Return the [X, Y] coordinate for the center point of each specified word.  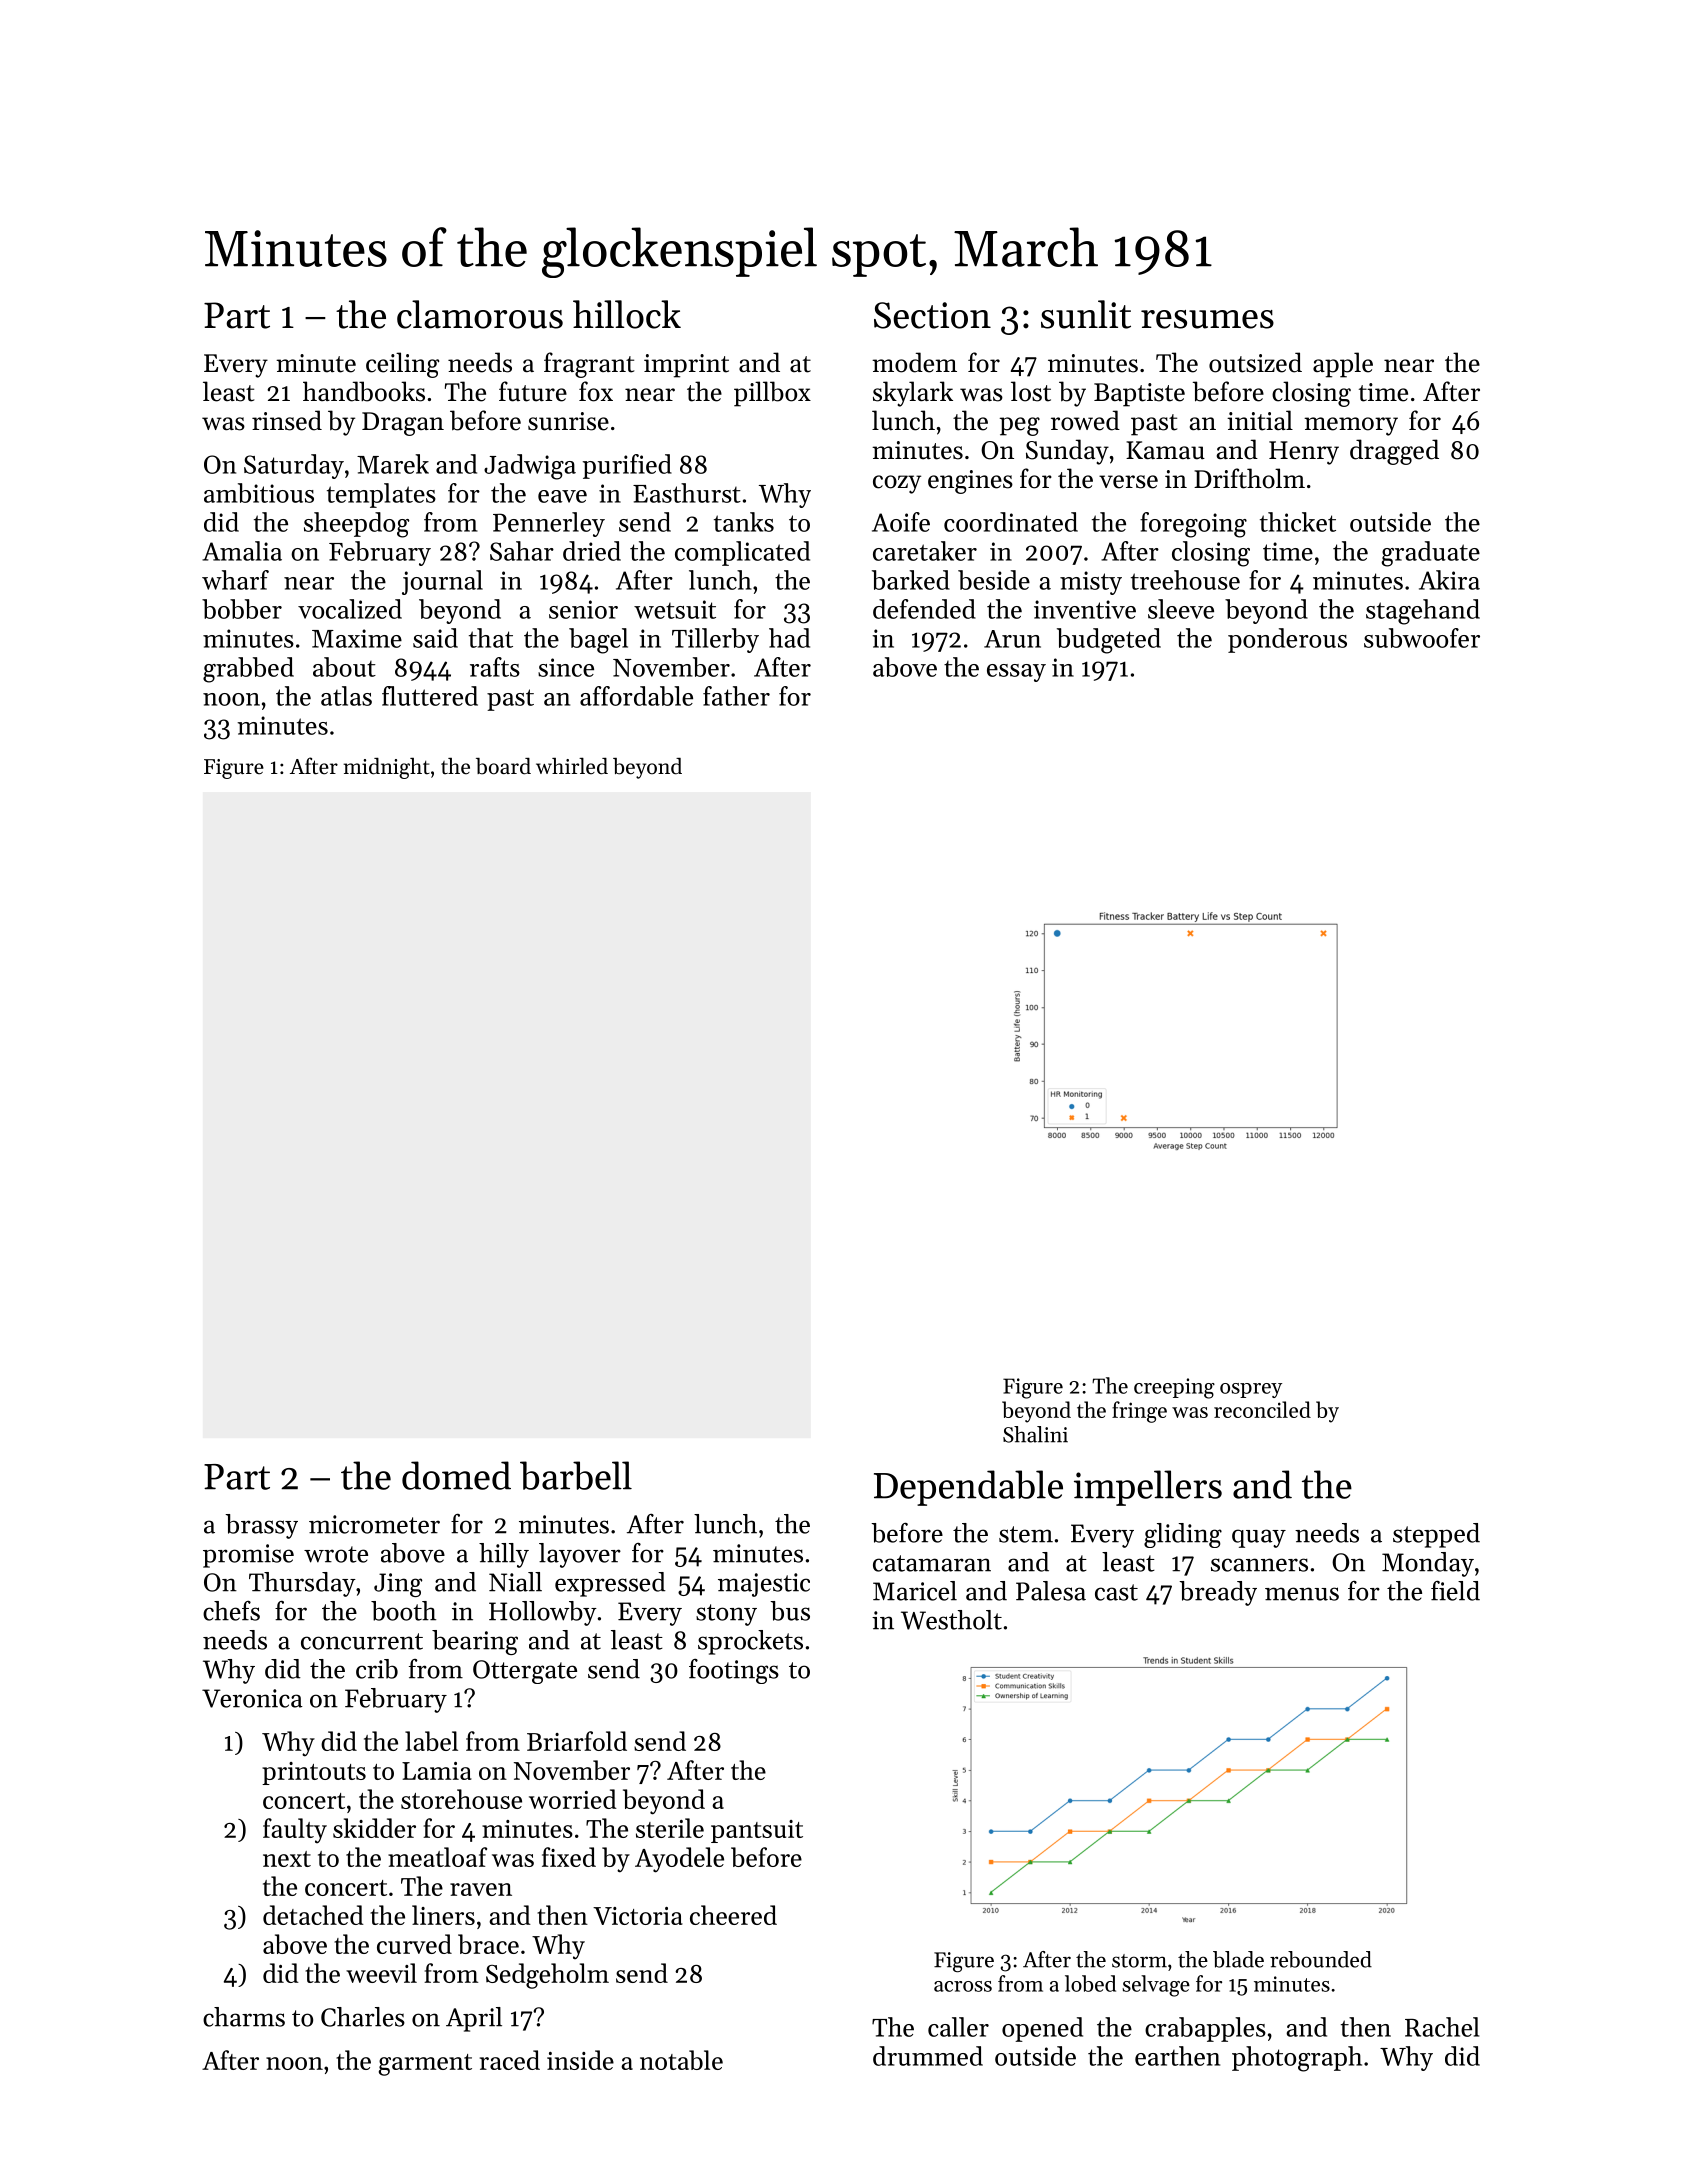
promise [248, 1556]
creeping [1174, 1388]
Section [932, 315]
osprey [1251, 1390]
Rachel [1442, 2027]
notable [681, 2060]
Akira [1449, 580]
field [1455, 1591]
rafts [495, 667]
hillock [627, 314]
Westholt [951, 1620]
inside [580, 2060]
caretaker [925, 551]
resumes [1207, 319]
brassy [261, 1526]
